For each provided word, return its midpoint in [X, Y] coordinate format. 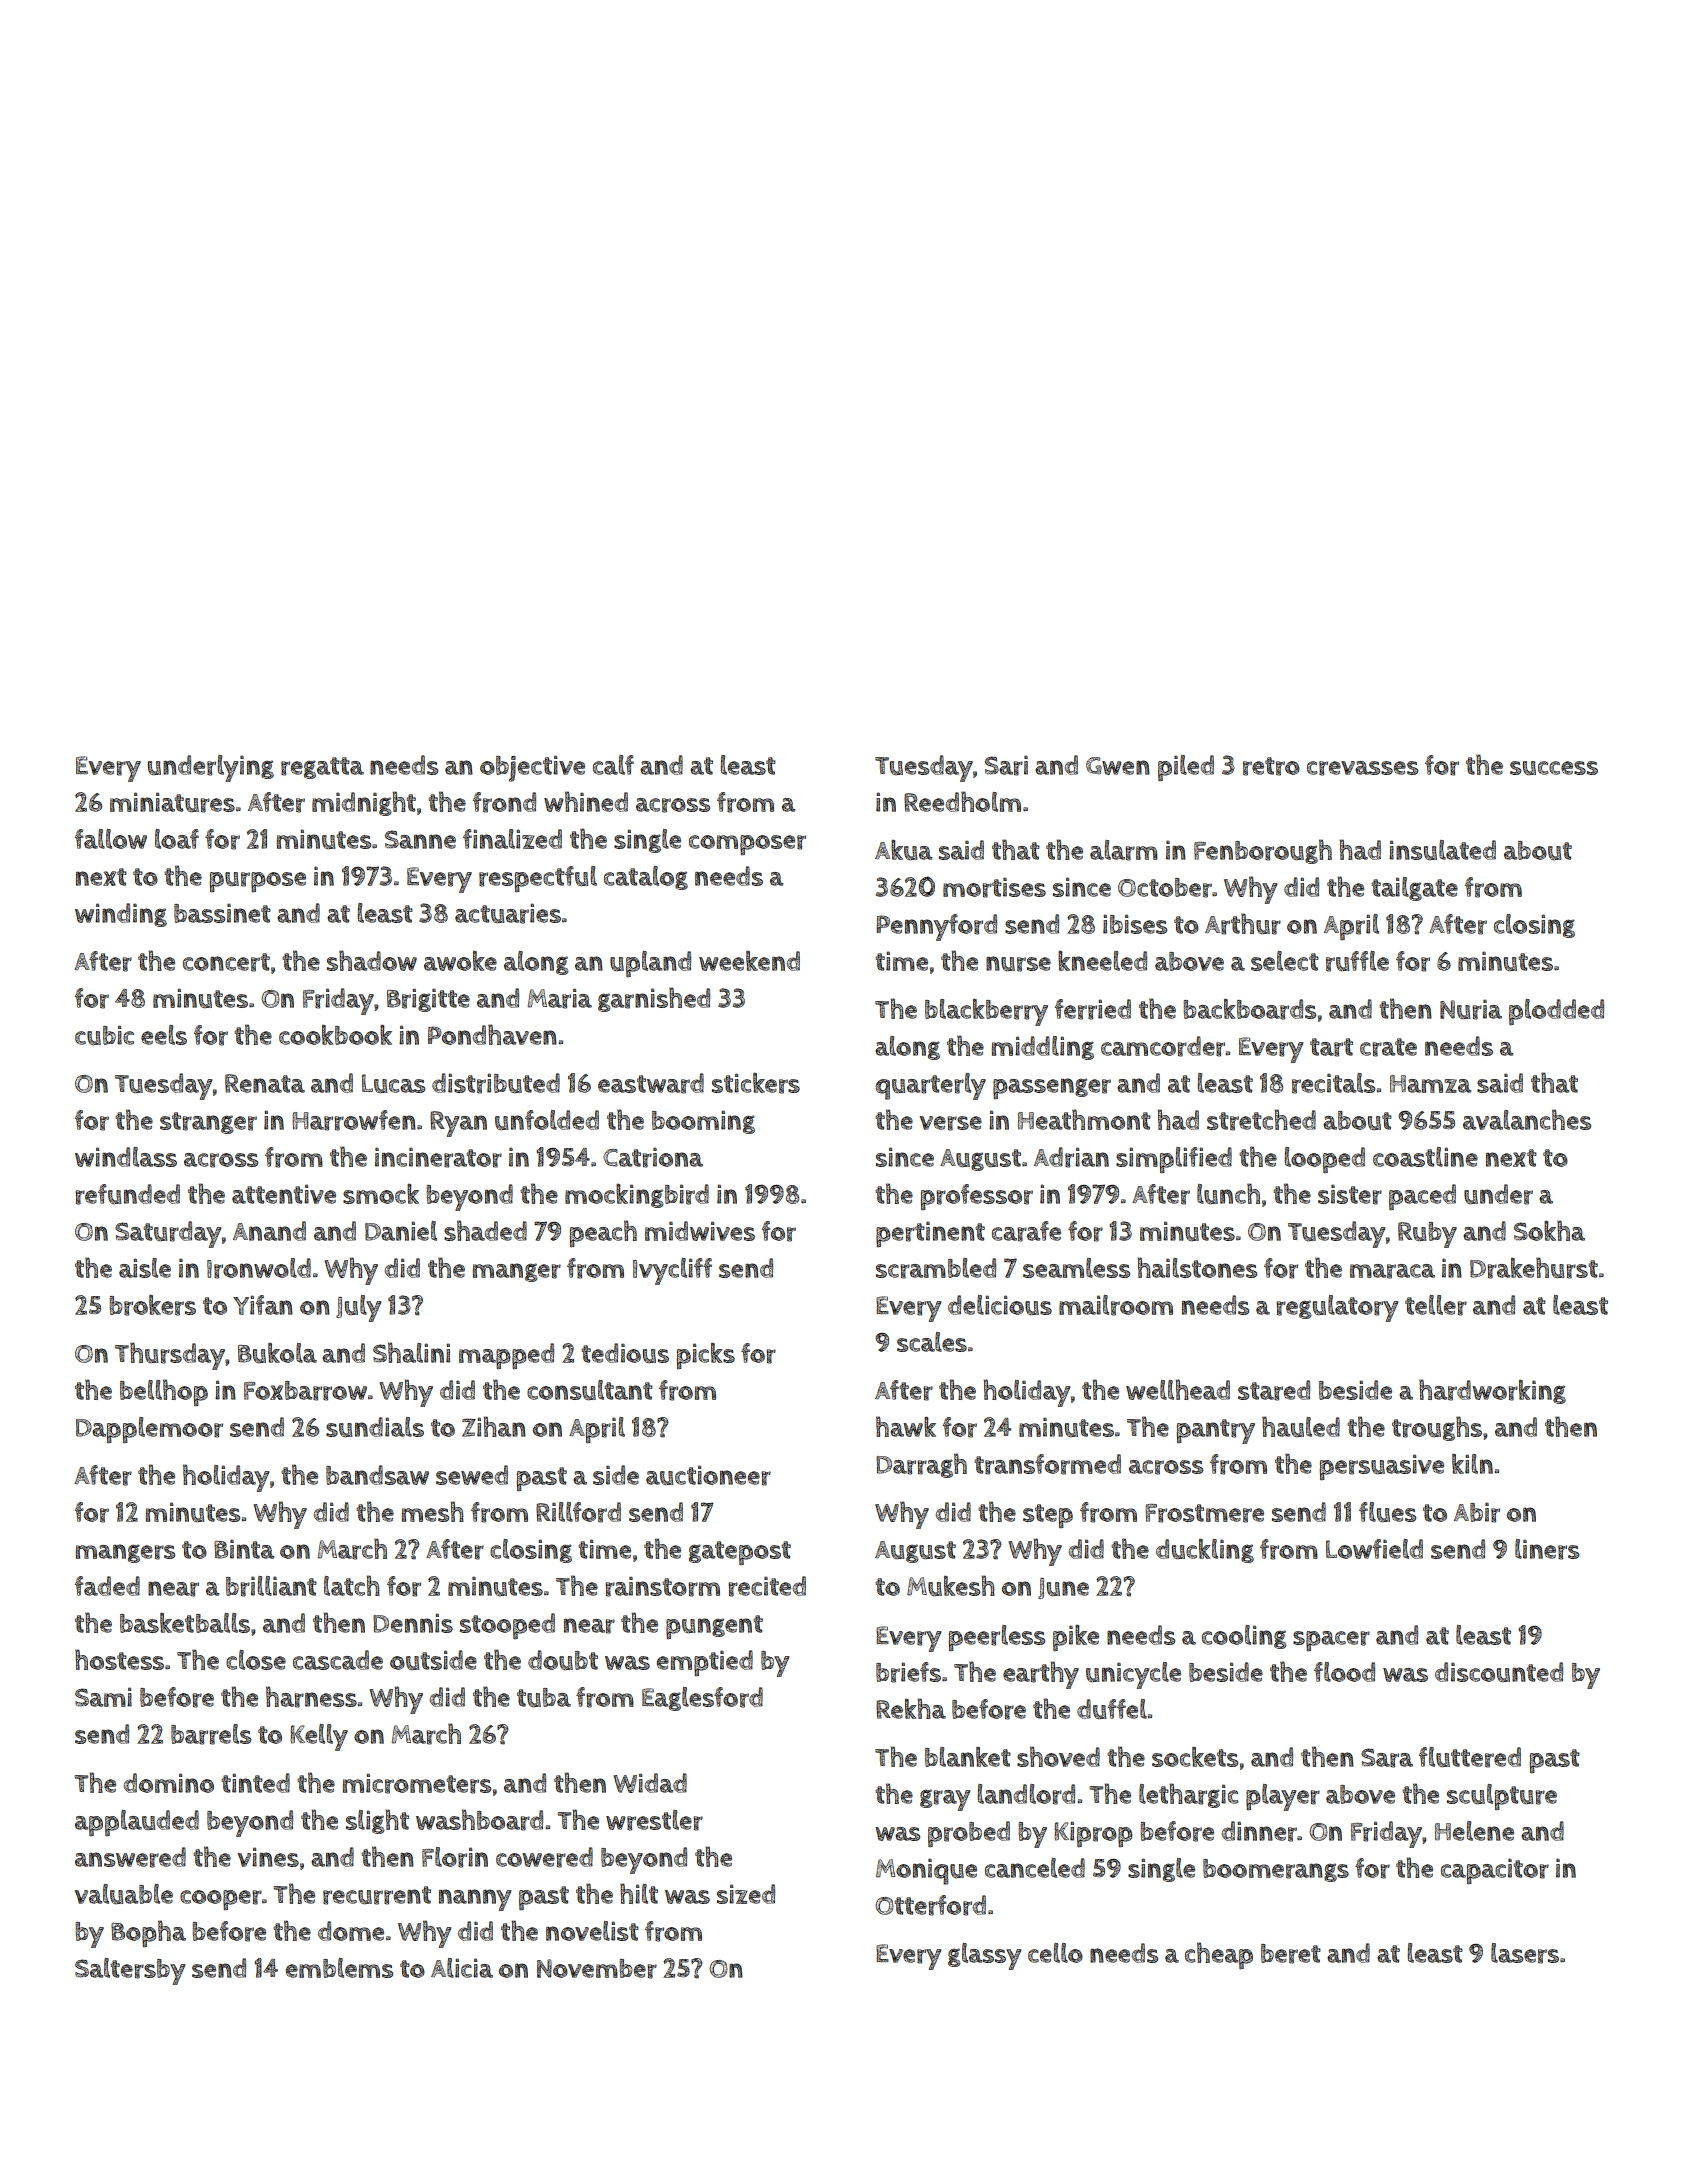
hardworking [1492, 1391]
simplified [1174, 1160]
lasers [1525, 1953]
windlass [126, 1157]
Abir [1477, 1512]
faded [107, 1586]
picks [705, 1356]
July [359, 1308]
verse [950, 1123]
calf [613, 765]
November [597, 1969]
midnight [364, 803]
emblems [339, 1968]
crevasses [1362, 768]
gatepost [740, 1553]
